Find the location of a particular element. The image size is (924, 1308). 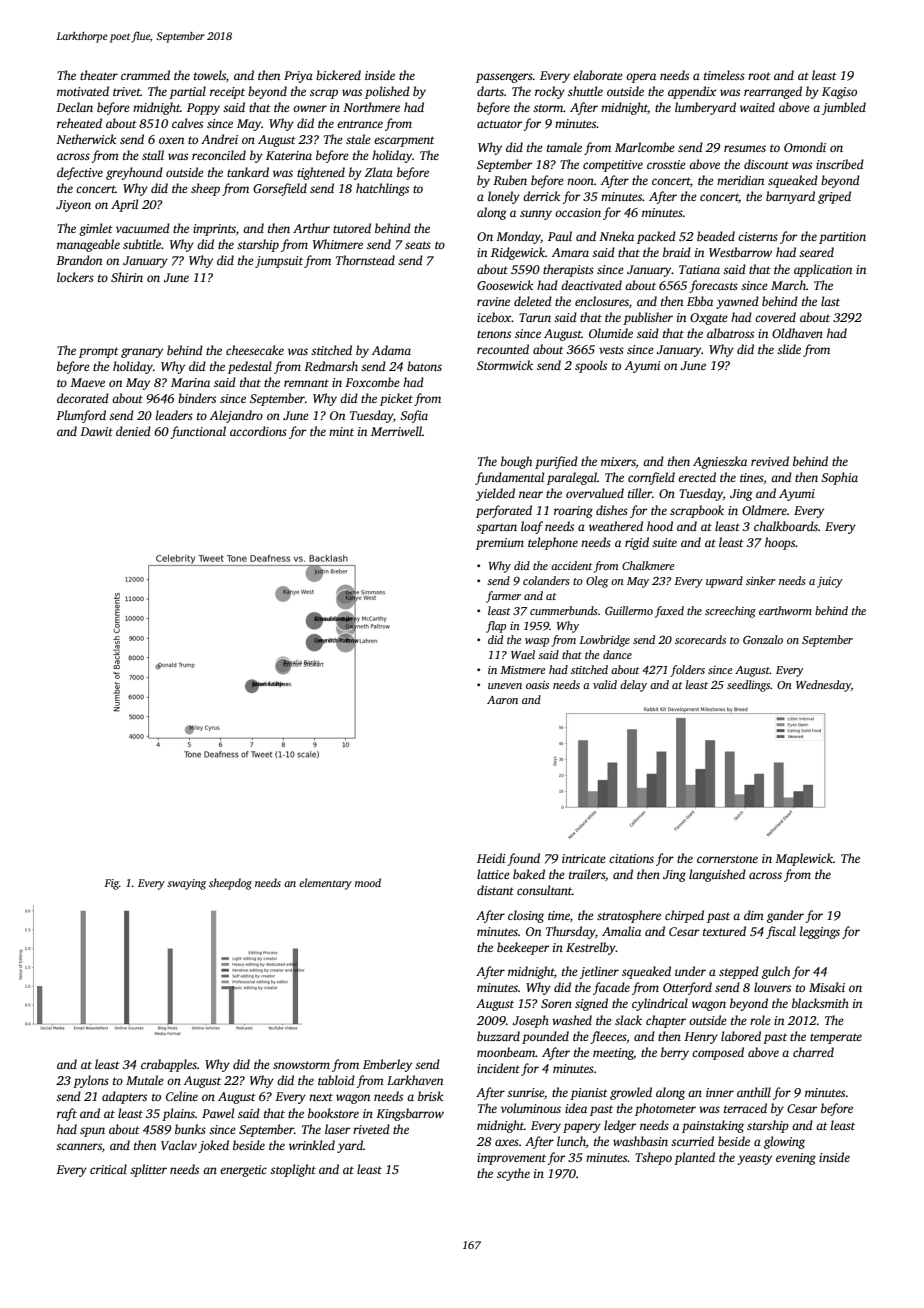

evening is located at coordinates (796, 1159).
